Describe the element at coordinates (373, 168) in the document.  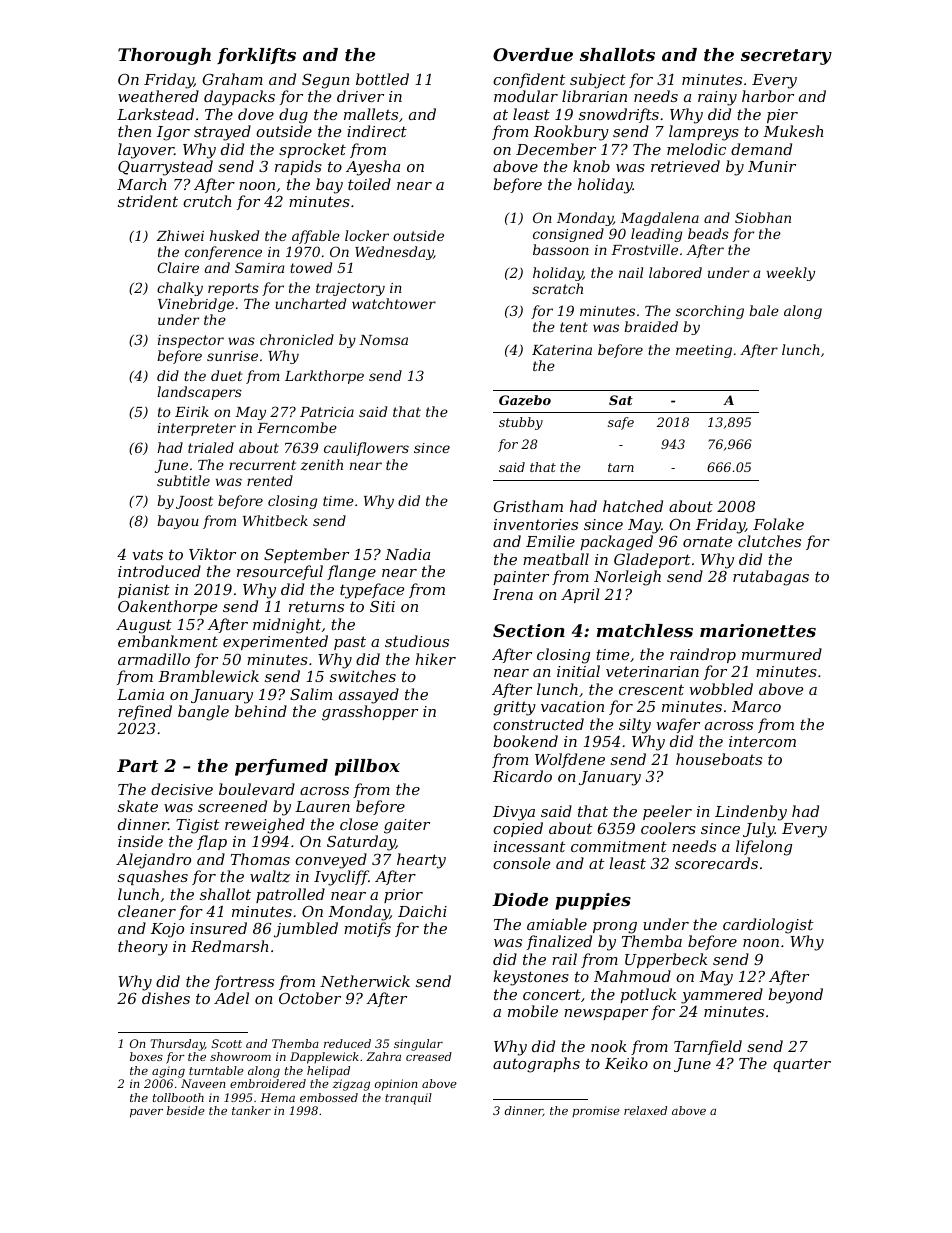
I see `Ayesha` at that location.
